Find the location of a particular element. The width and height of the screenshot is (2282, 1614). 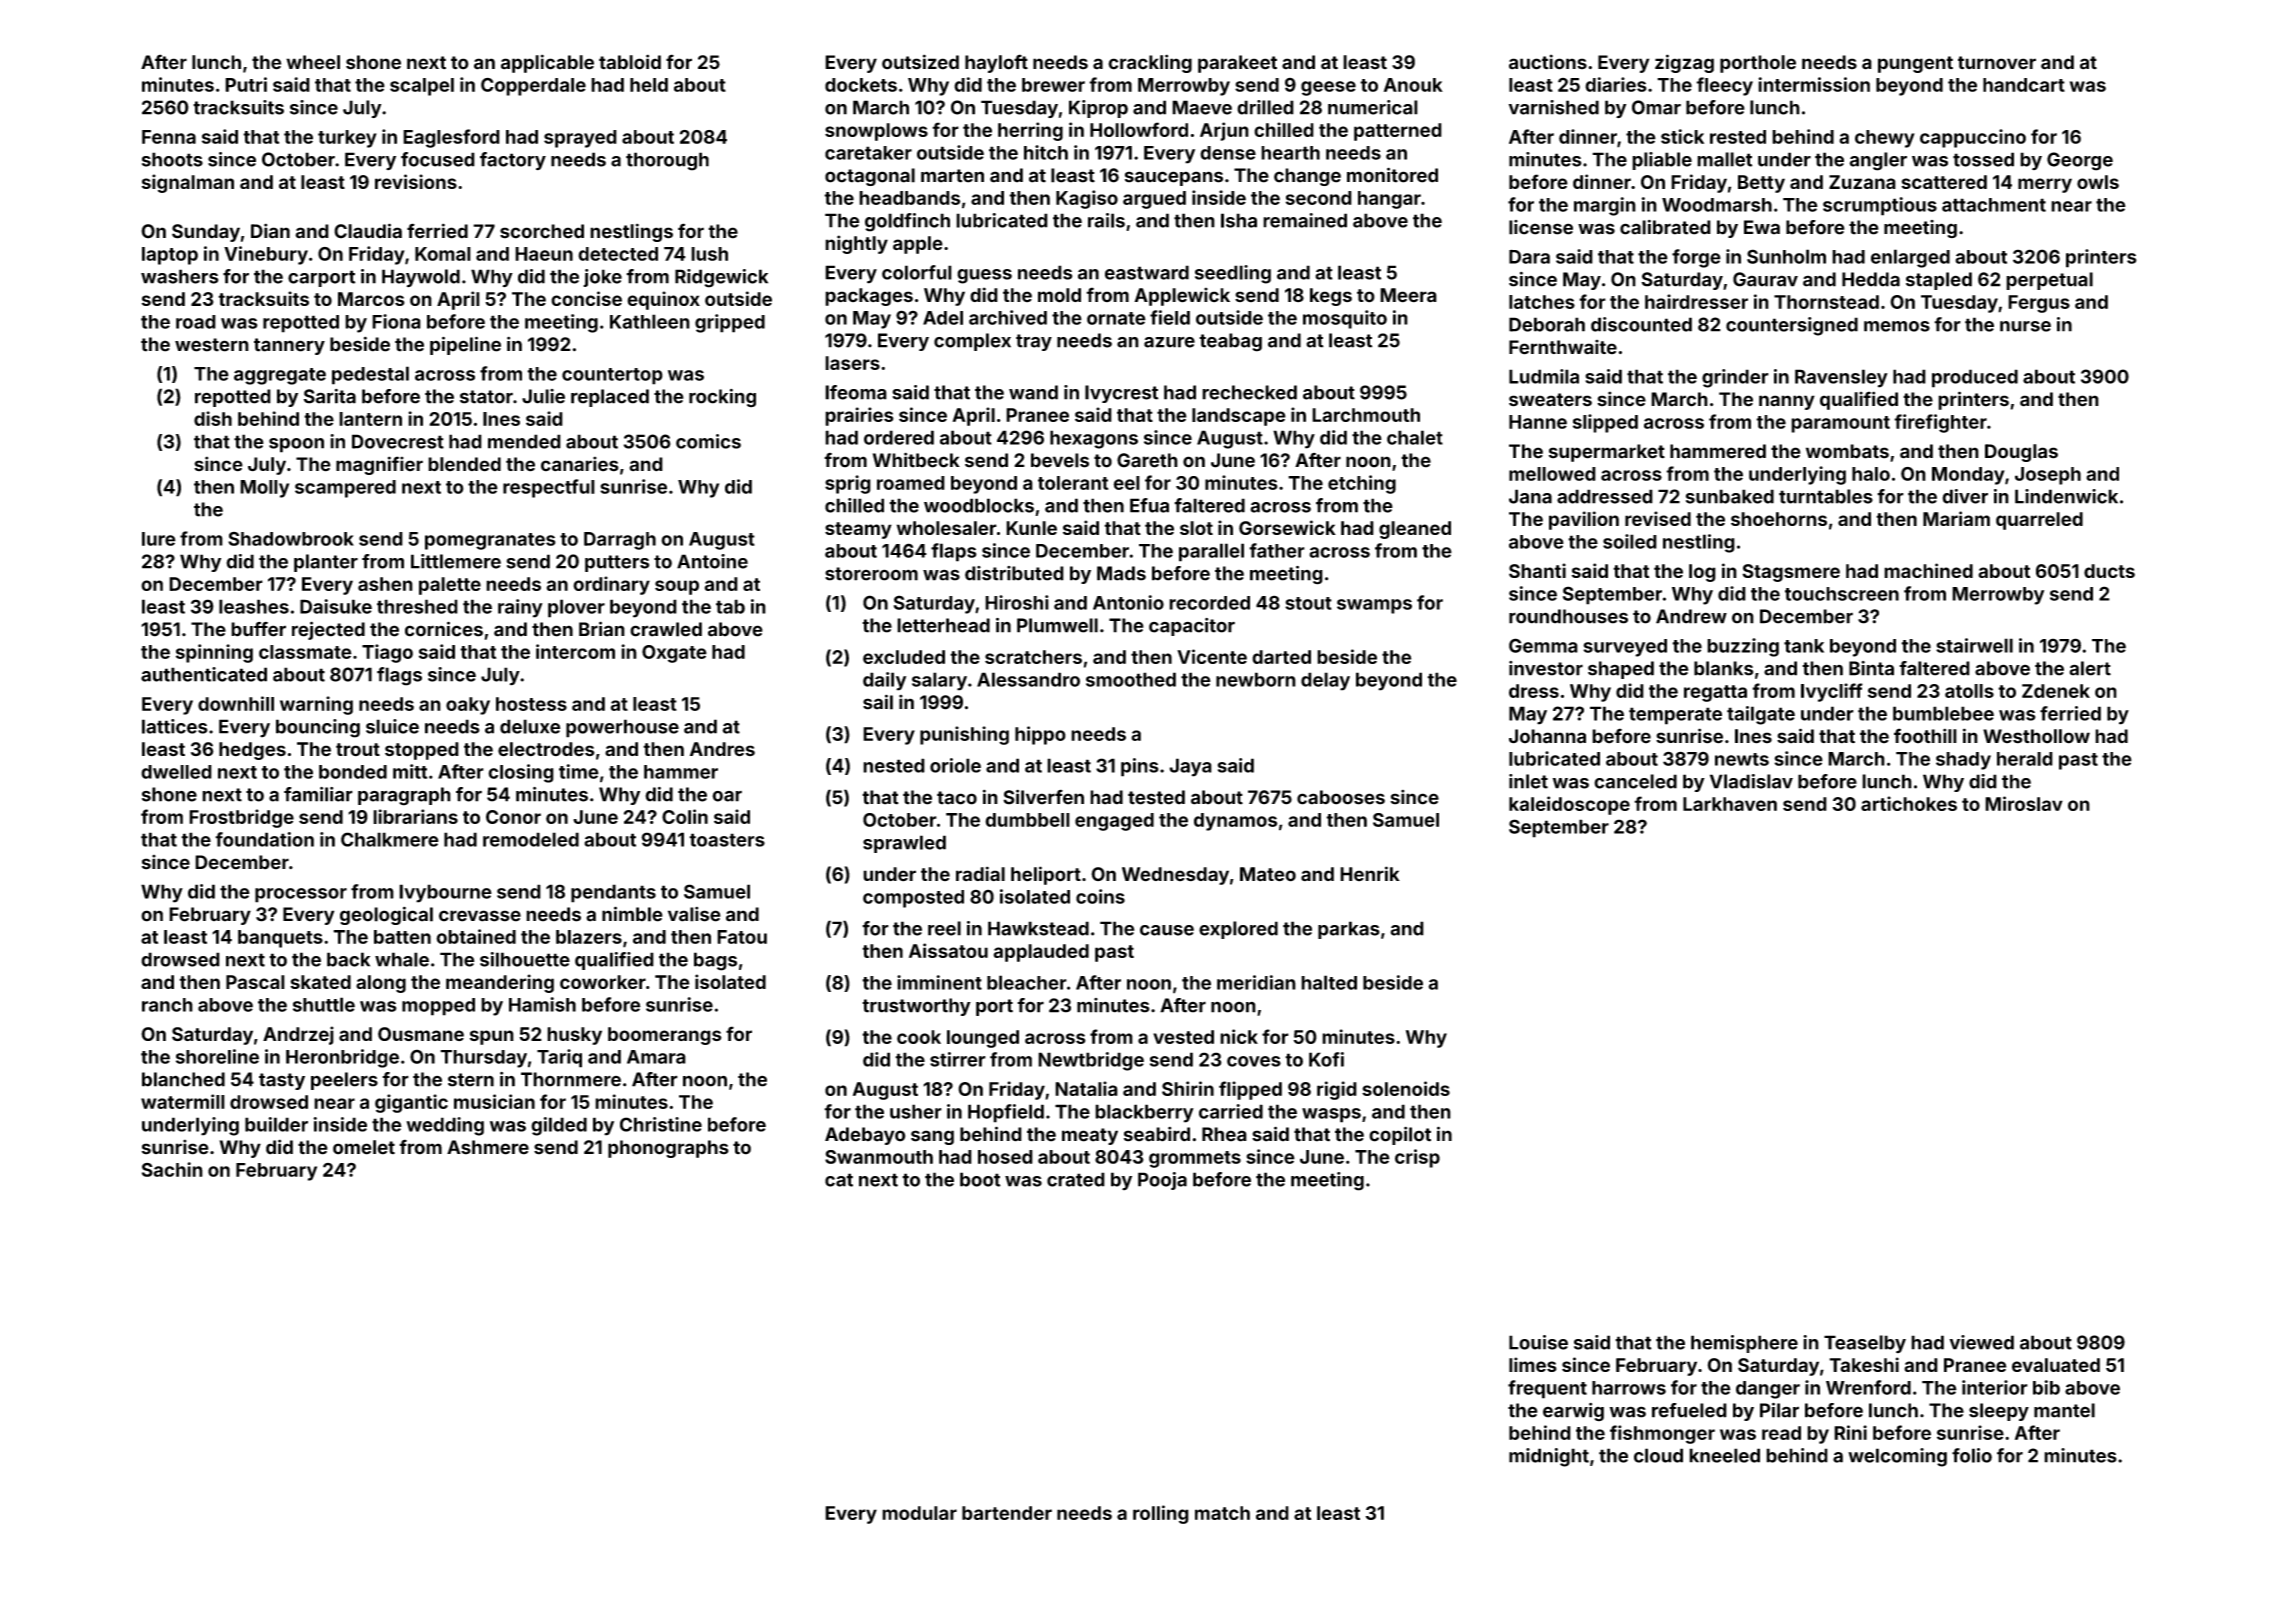

modular is located at coordinates (919, 1513).
